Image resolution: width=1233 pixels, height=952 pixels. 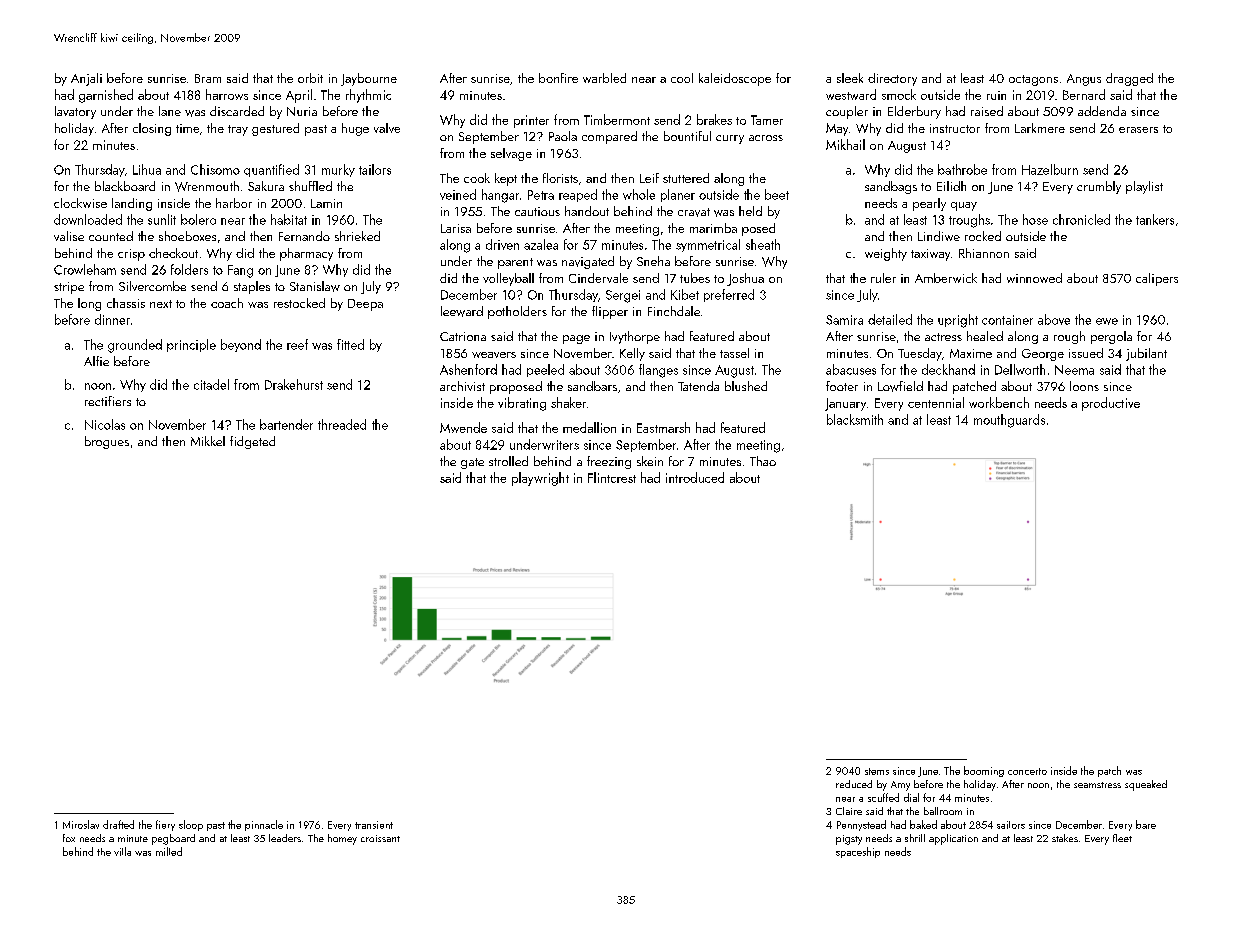 I want to click on shoeboxes, so click(x=187, y=236).
